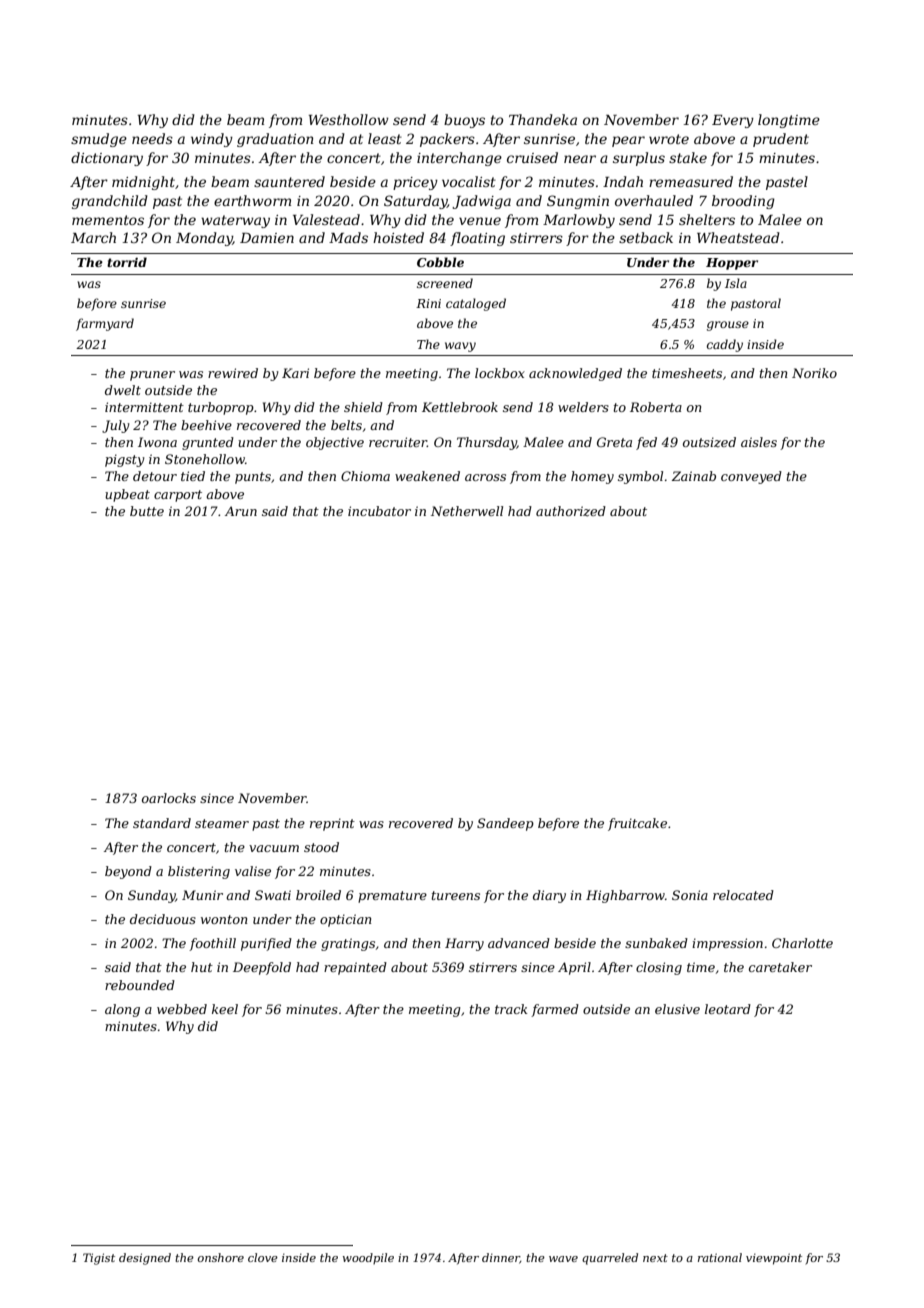  Describe the element at coordinates (460, 347) in the image. I see `wavy` at that location.
